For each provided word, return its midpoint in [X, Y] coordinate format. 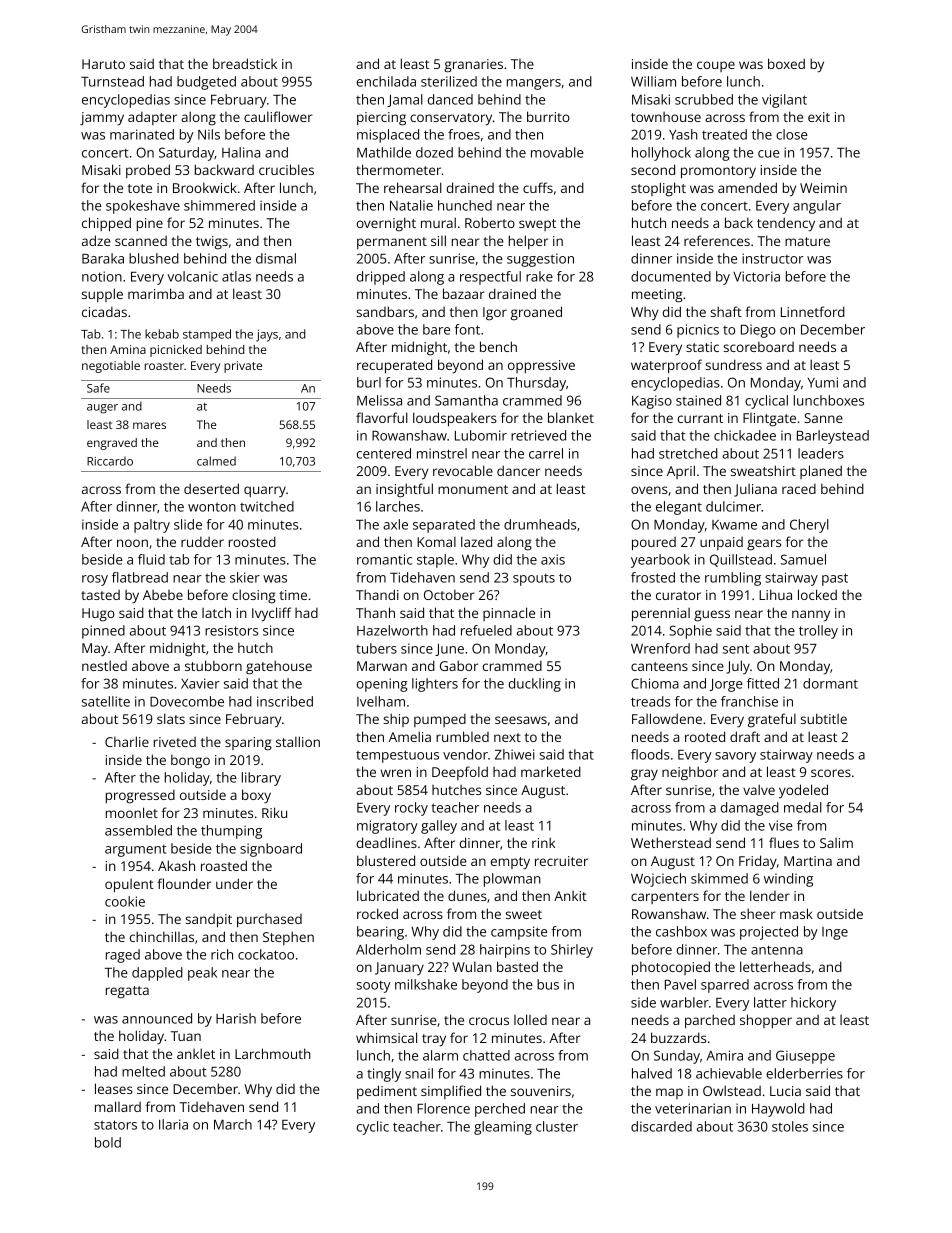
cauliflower [278, 116]
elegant [679, 508]
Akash [176, 865]
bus [548, 984]
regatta [127, 992]
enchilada [386, 81]
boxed [786, 63]
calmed [216, 461]
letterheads [775, 966]
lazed [476, 541]
